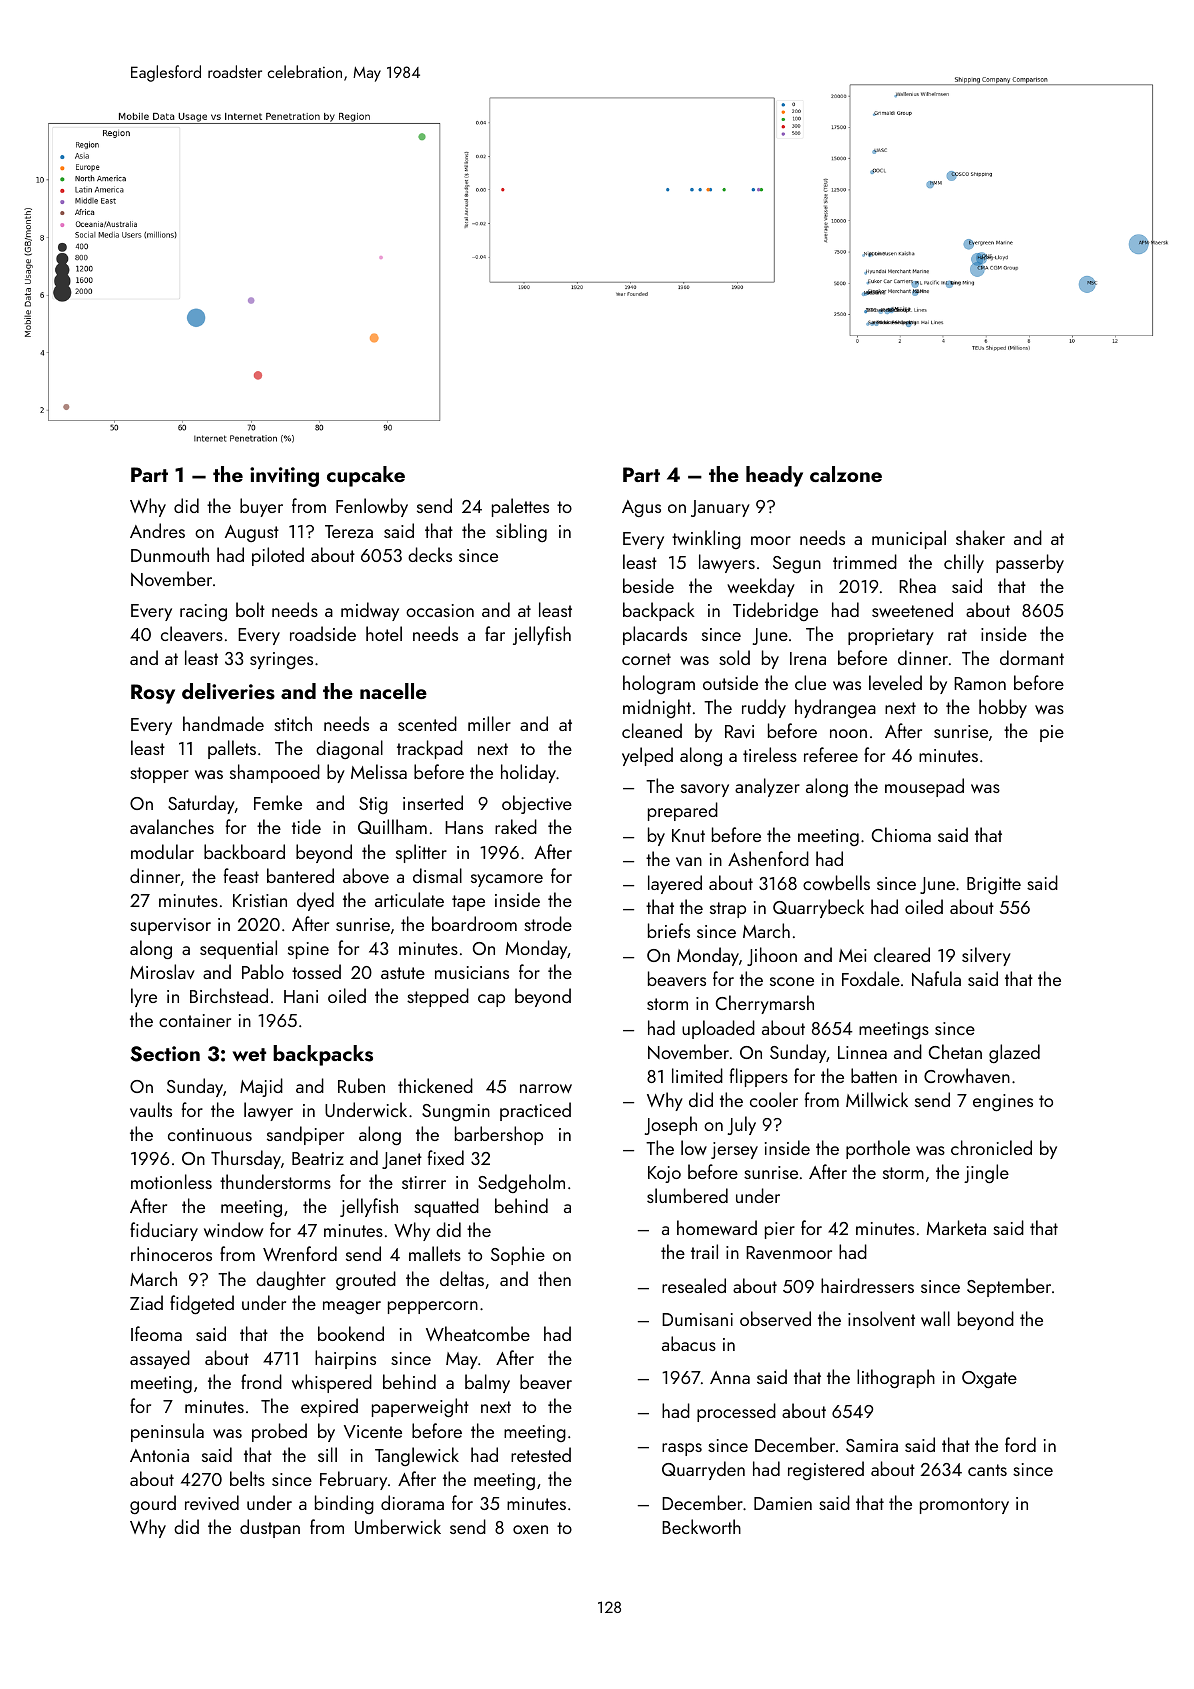 The width and height of the screenshot is (1194, 1689). What do you see at coordinates (655, 635) in the screenshot?
I see `placards` at bounding box center [655, 635].
